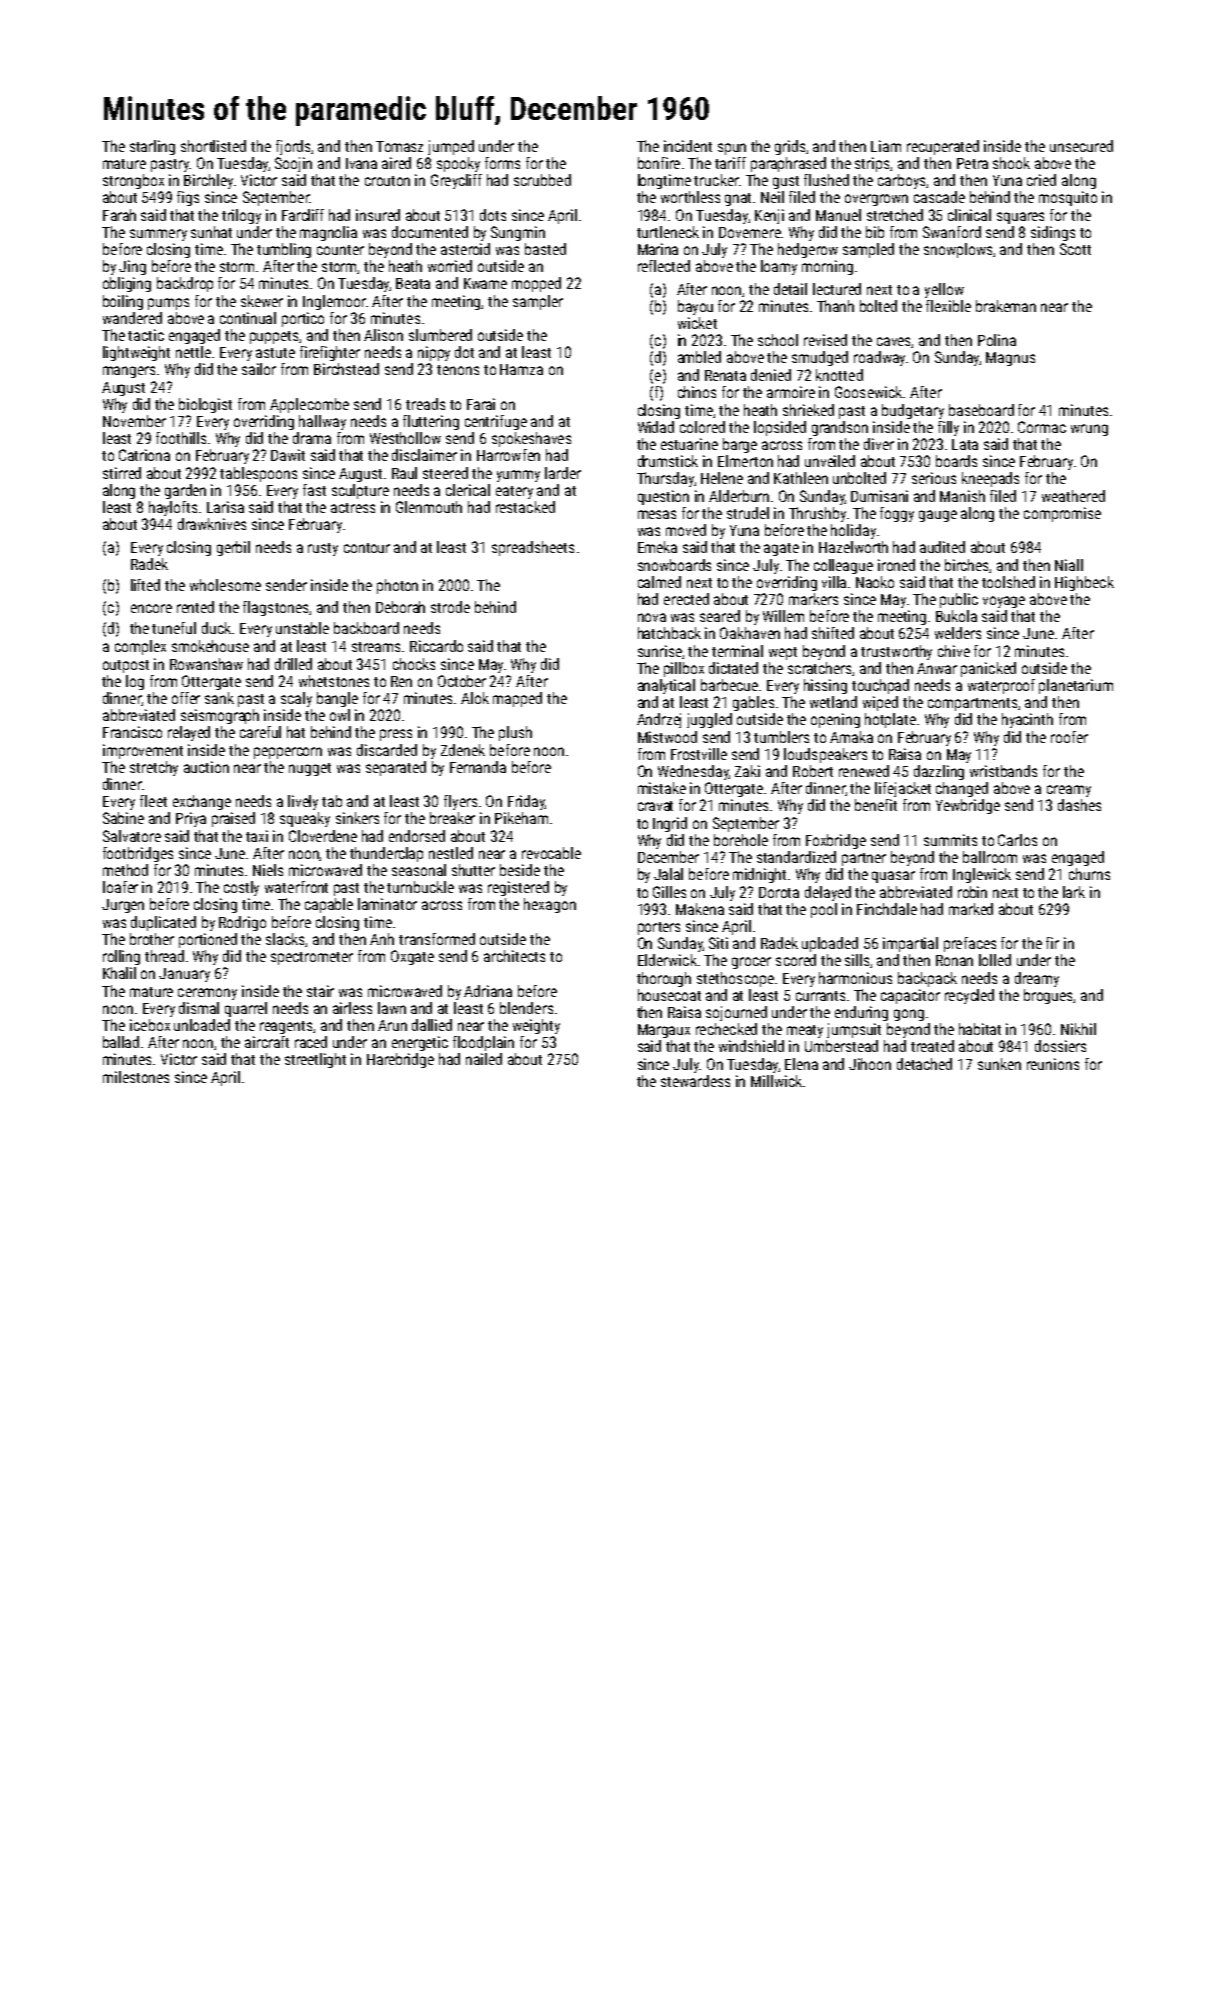 This screenshot has height=2008, width=1219. Describe the element at coordinates (399, 146) in the screenshot. I see `Tomasz` at that location.
